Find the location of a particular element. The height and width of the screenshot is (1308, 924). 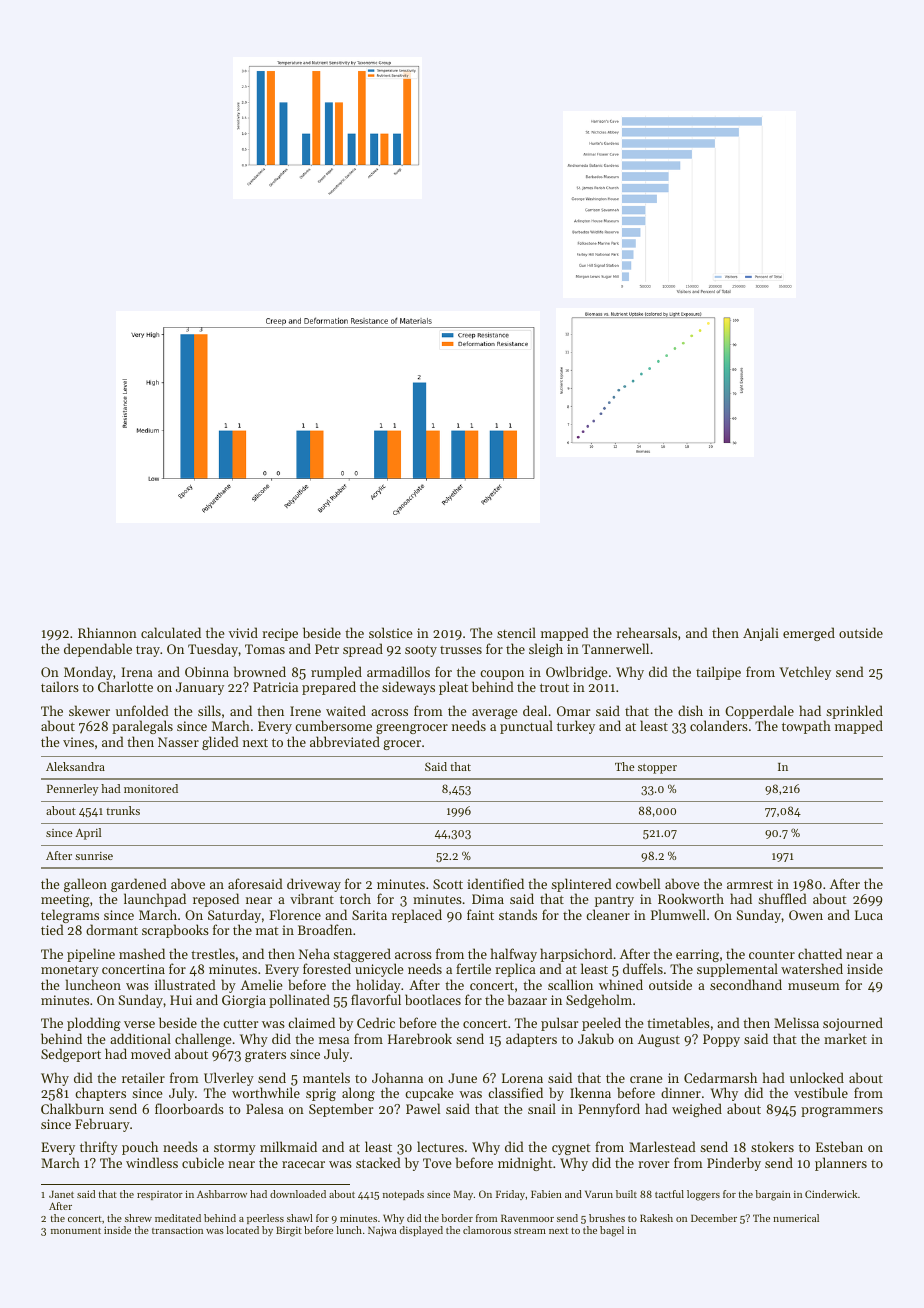

Rhiannon is located at coordinates (107, 632).
